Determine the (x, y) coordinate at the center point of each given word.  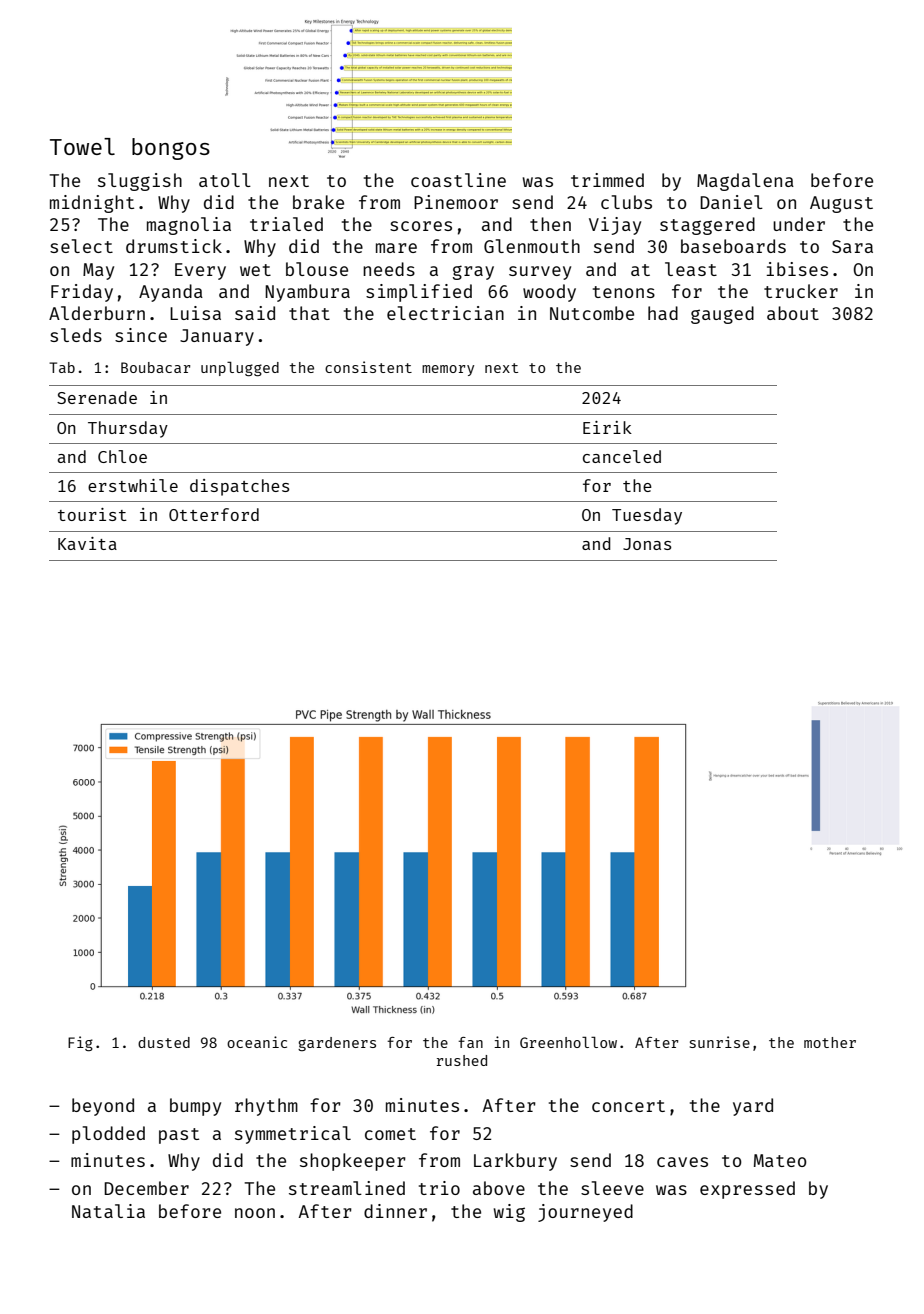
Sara (852, 246)
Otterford (214, 514)
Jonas (647, 544)
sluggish (140, 182)
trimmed (607, 180)
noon (255, 1213)
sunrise (720, 1042)
